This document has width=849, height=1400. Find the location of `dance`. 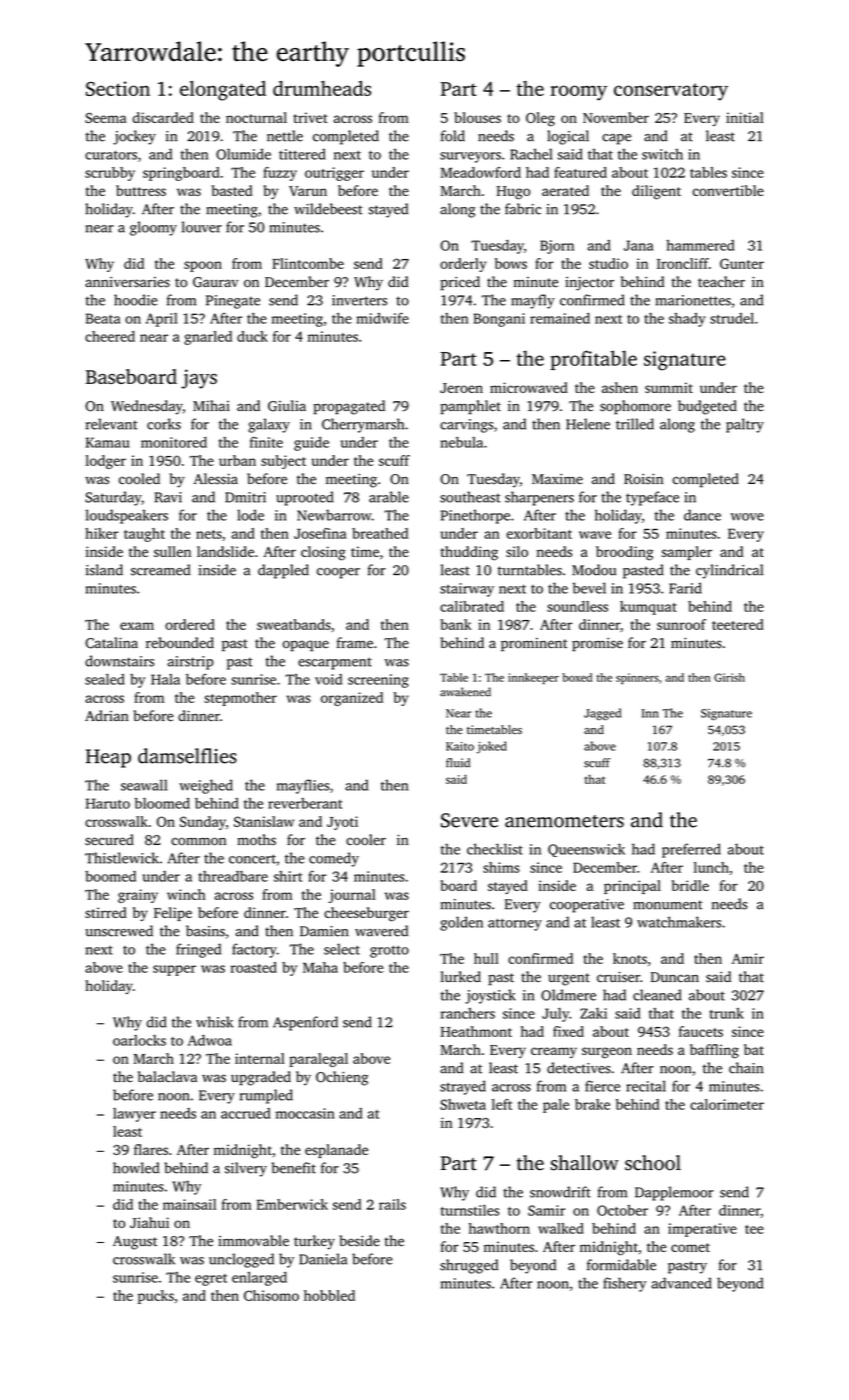

dance is located at coordinates (702, 515).
